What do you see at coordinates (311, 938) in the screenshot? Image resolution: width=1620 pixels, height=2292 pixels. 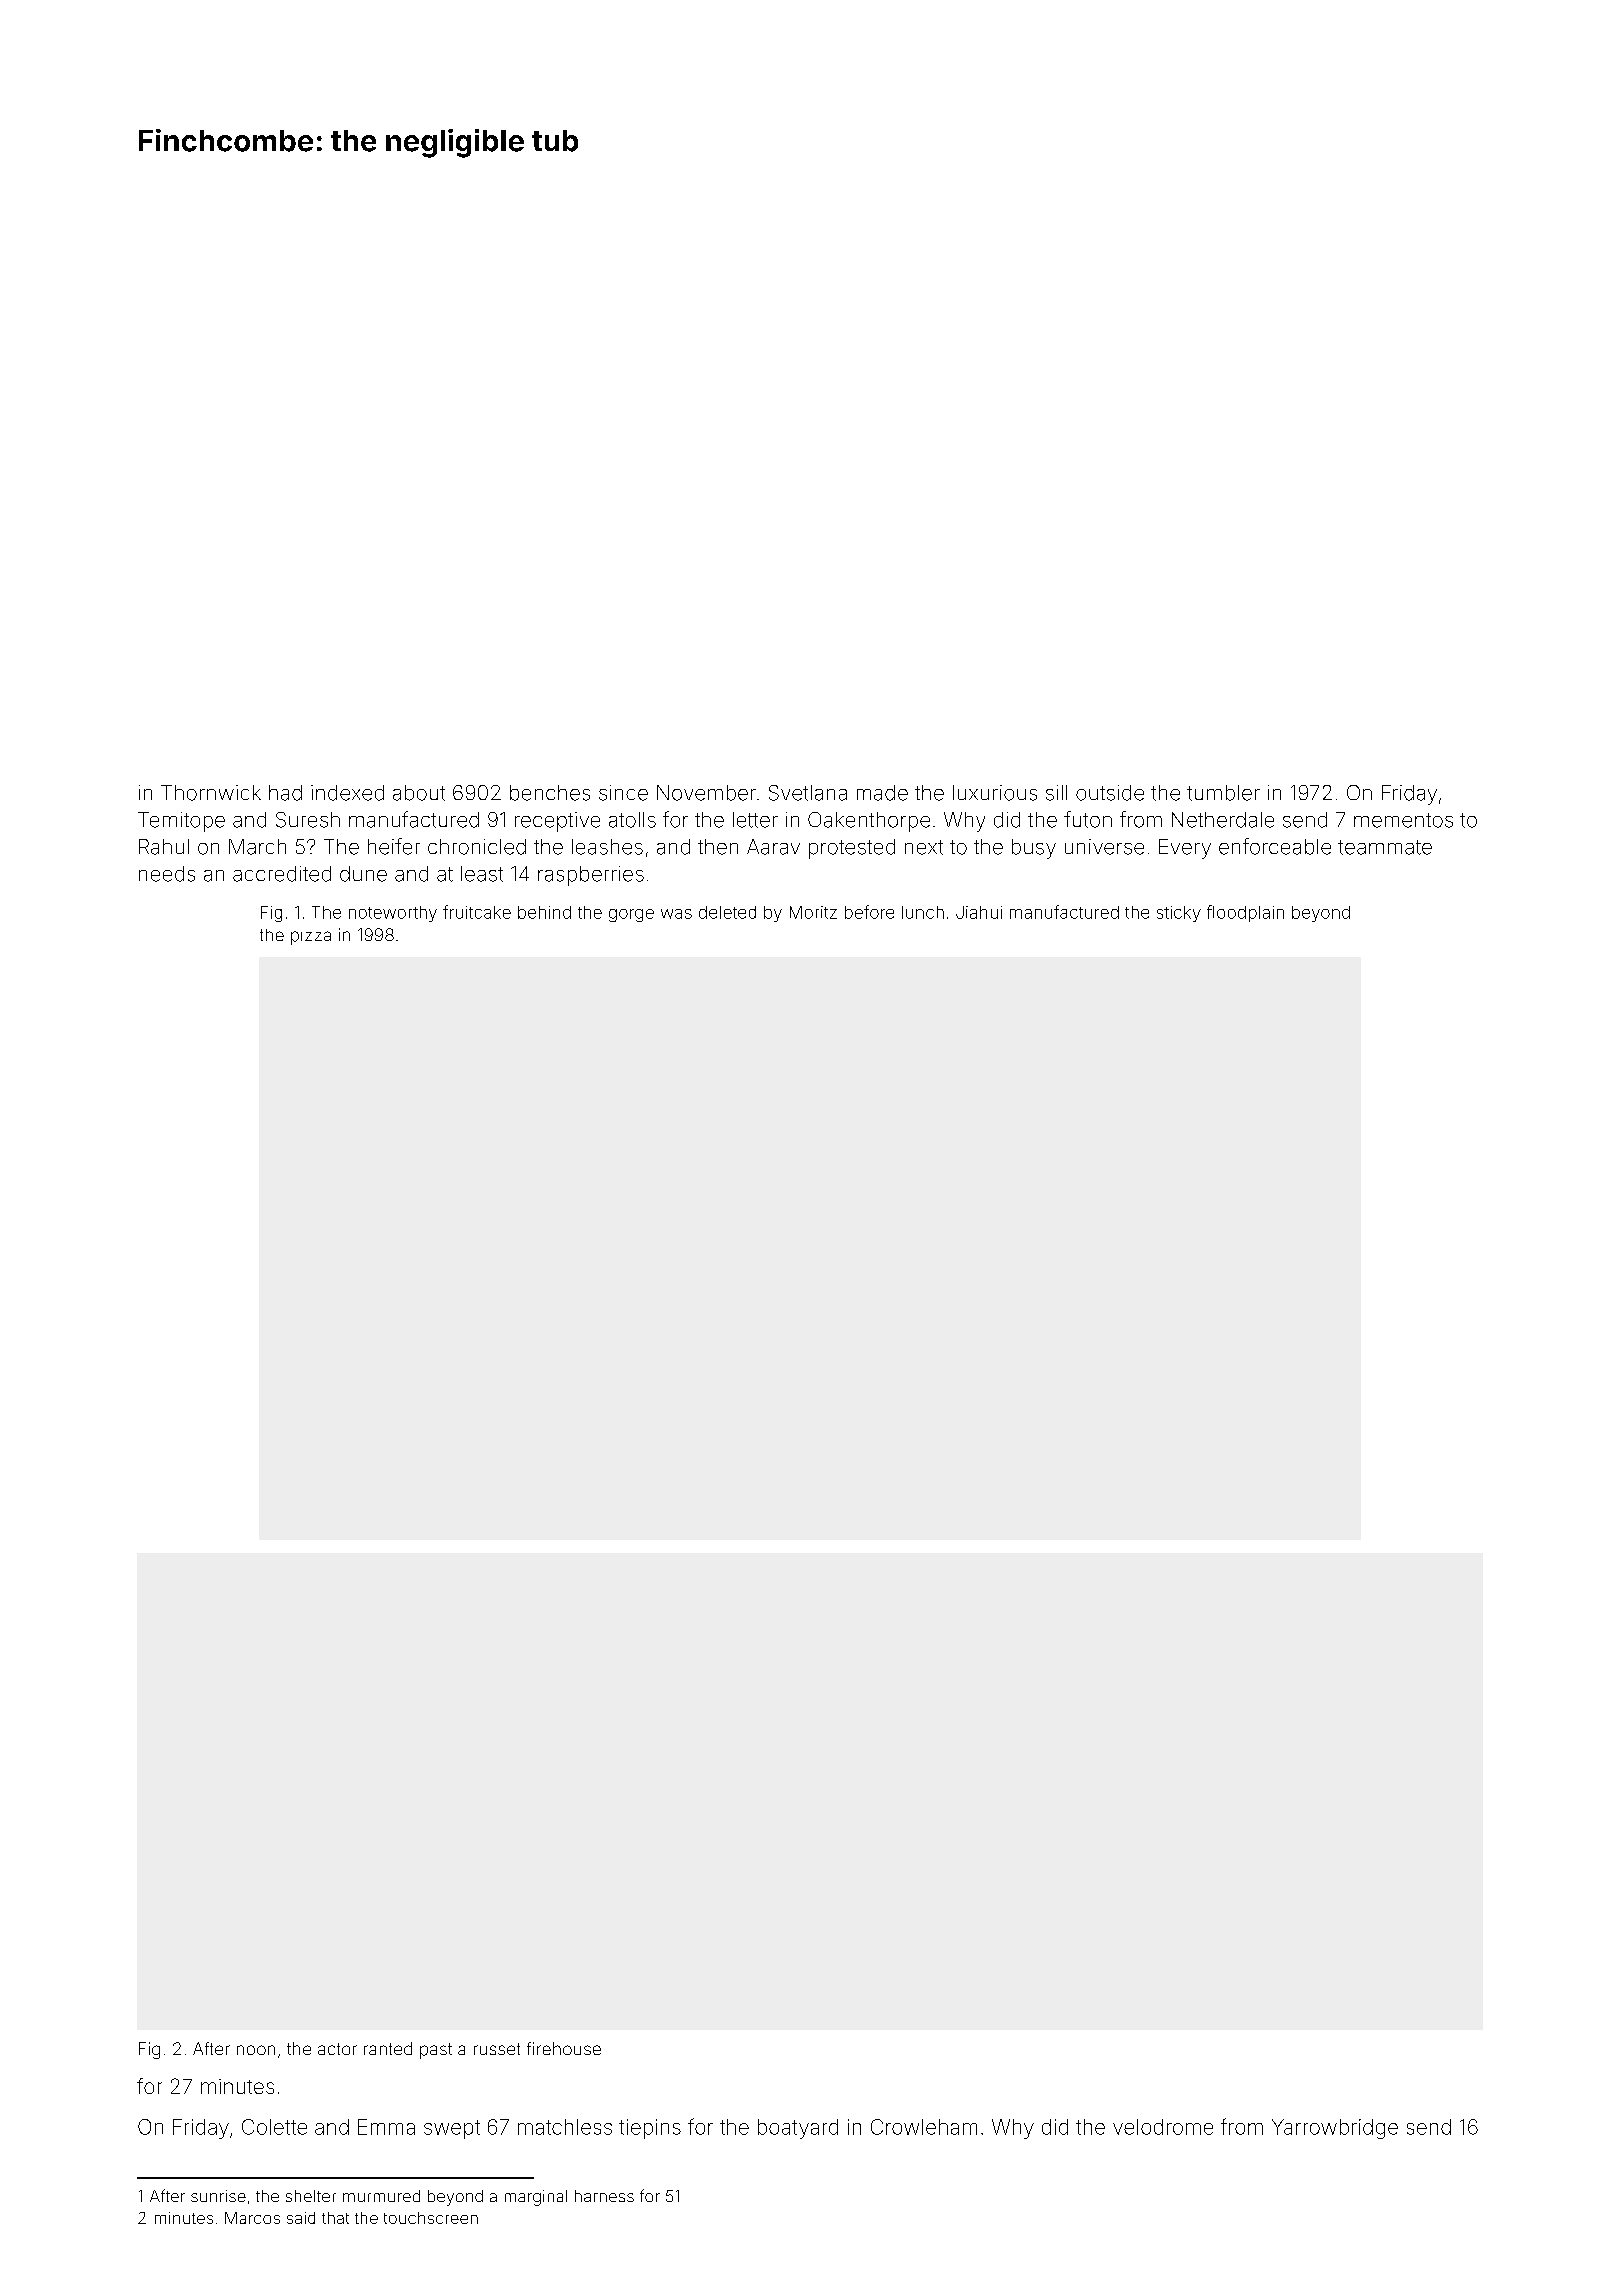 I see `pizza` at bounding box center [311, 938].
